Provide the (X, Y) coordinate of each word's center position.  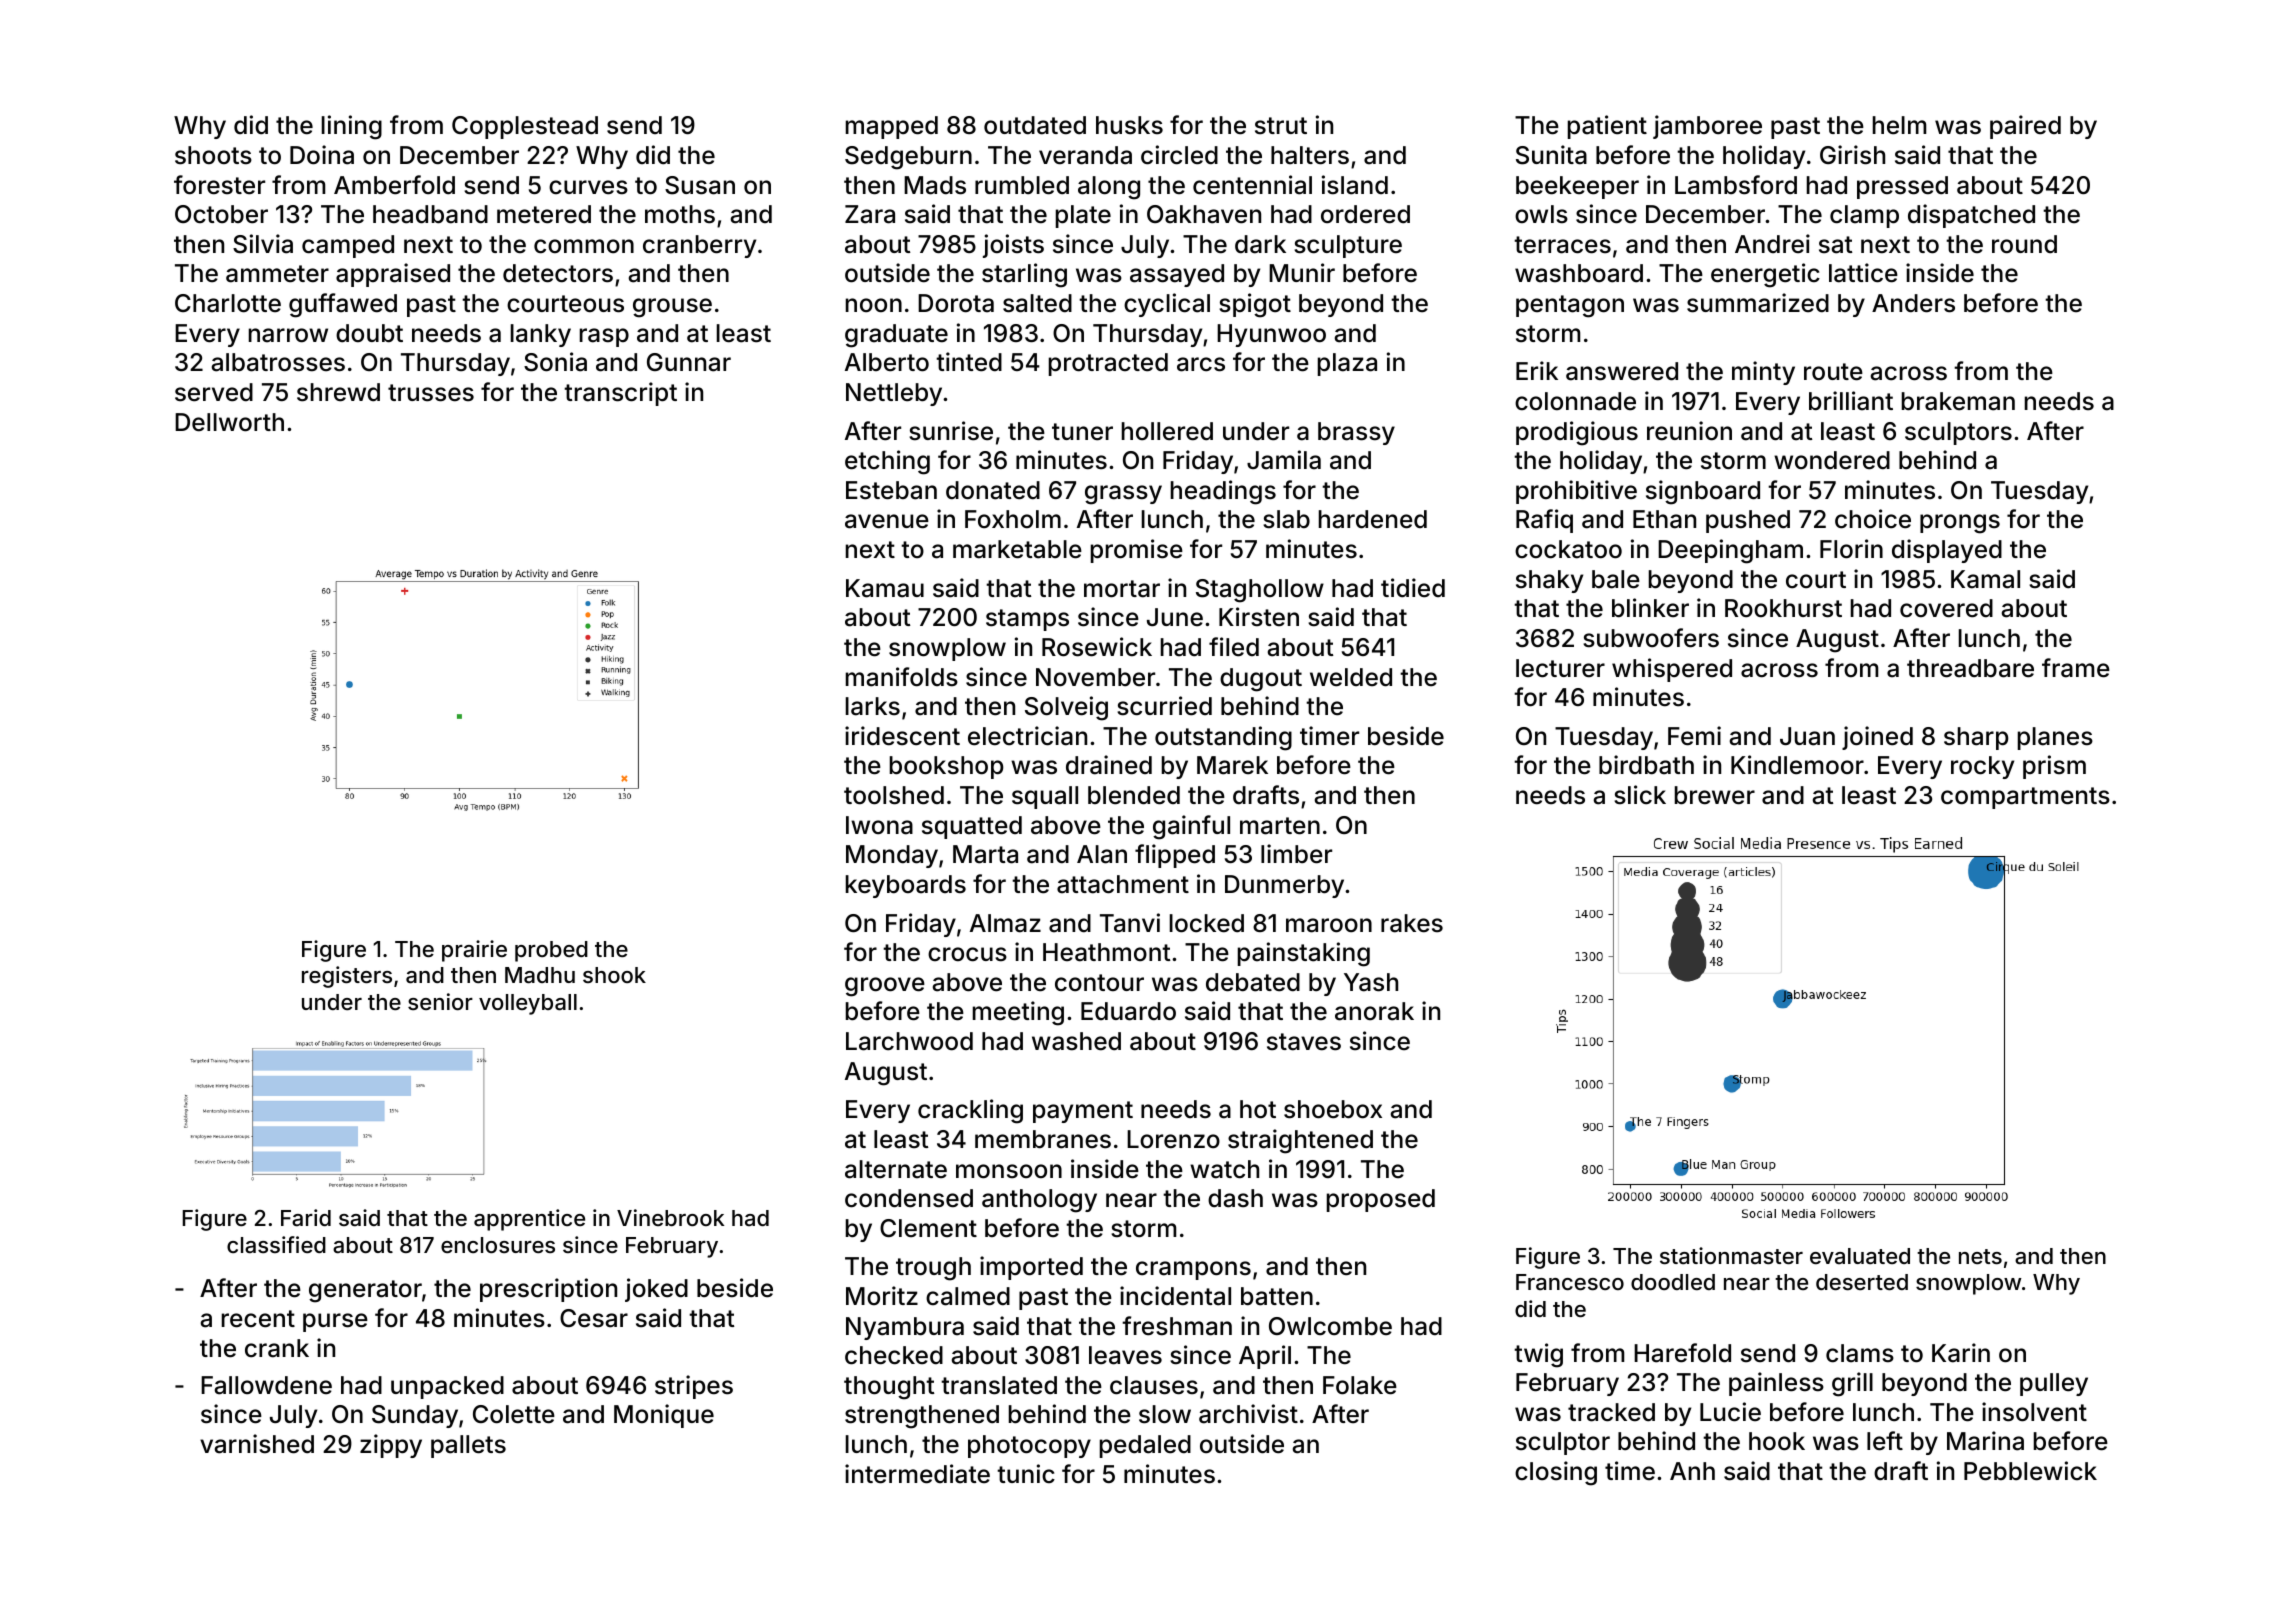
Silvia (263, 244)
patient (1607, 127)
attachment (1123, 884)
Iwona (879, 825)
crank (277, 1348)
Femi (1694, 736)
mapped (892, 127)
